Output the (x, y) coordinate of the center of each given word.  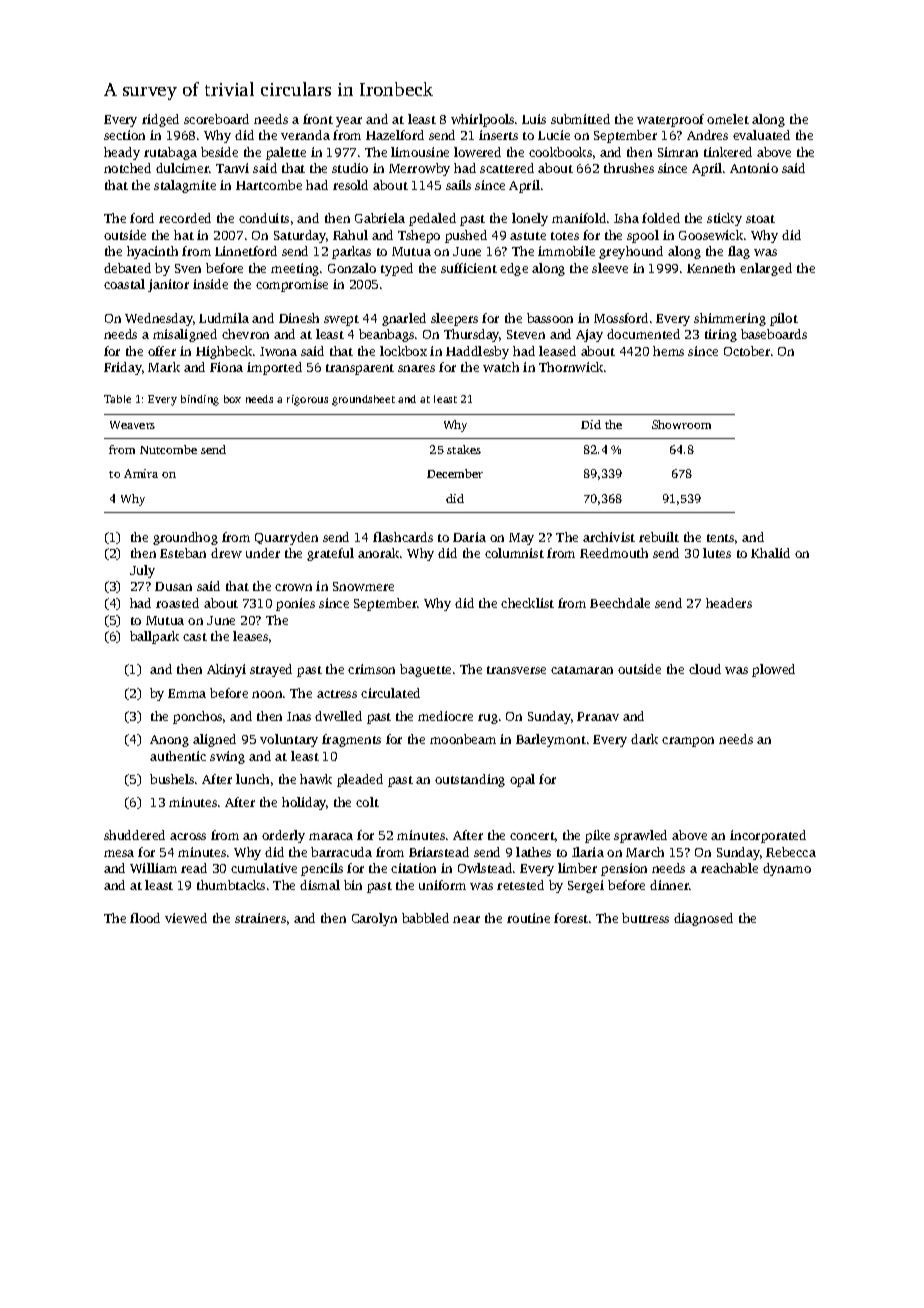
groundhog (185, 538)
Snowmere (363, 586)
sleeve (610, 268)
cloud (705, 669)
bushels (172, 779)
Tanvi (232, 168)
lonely (530, 219)
